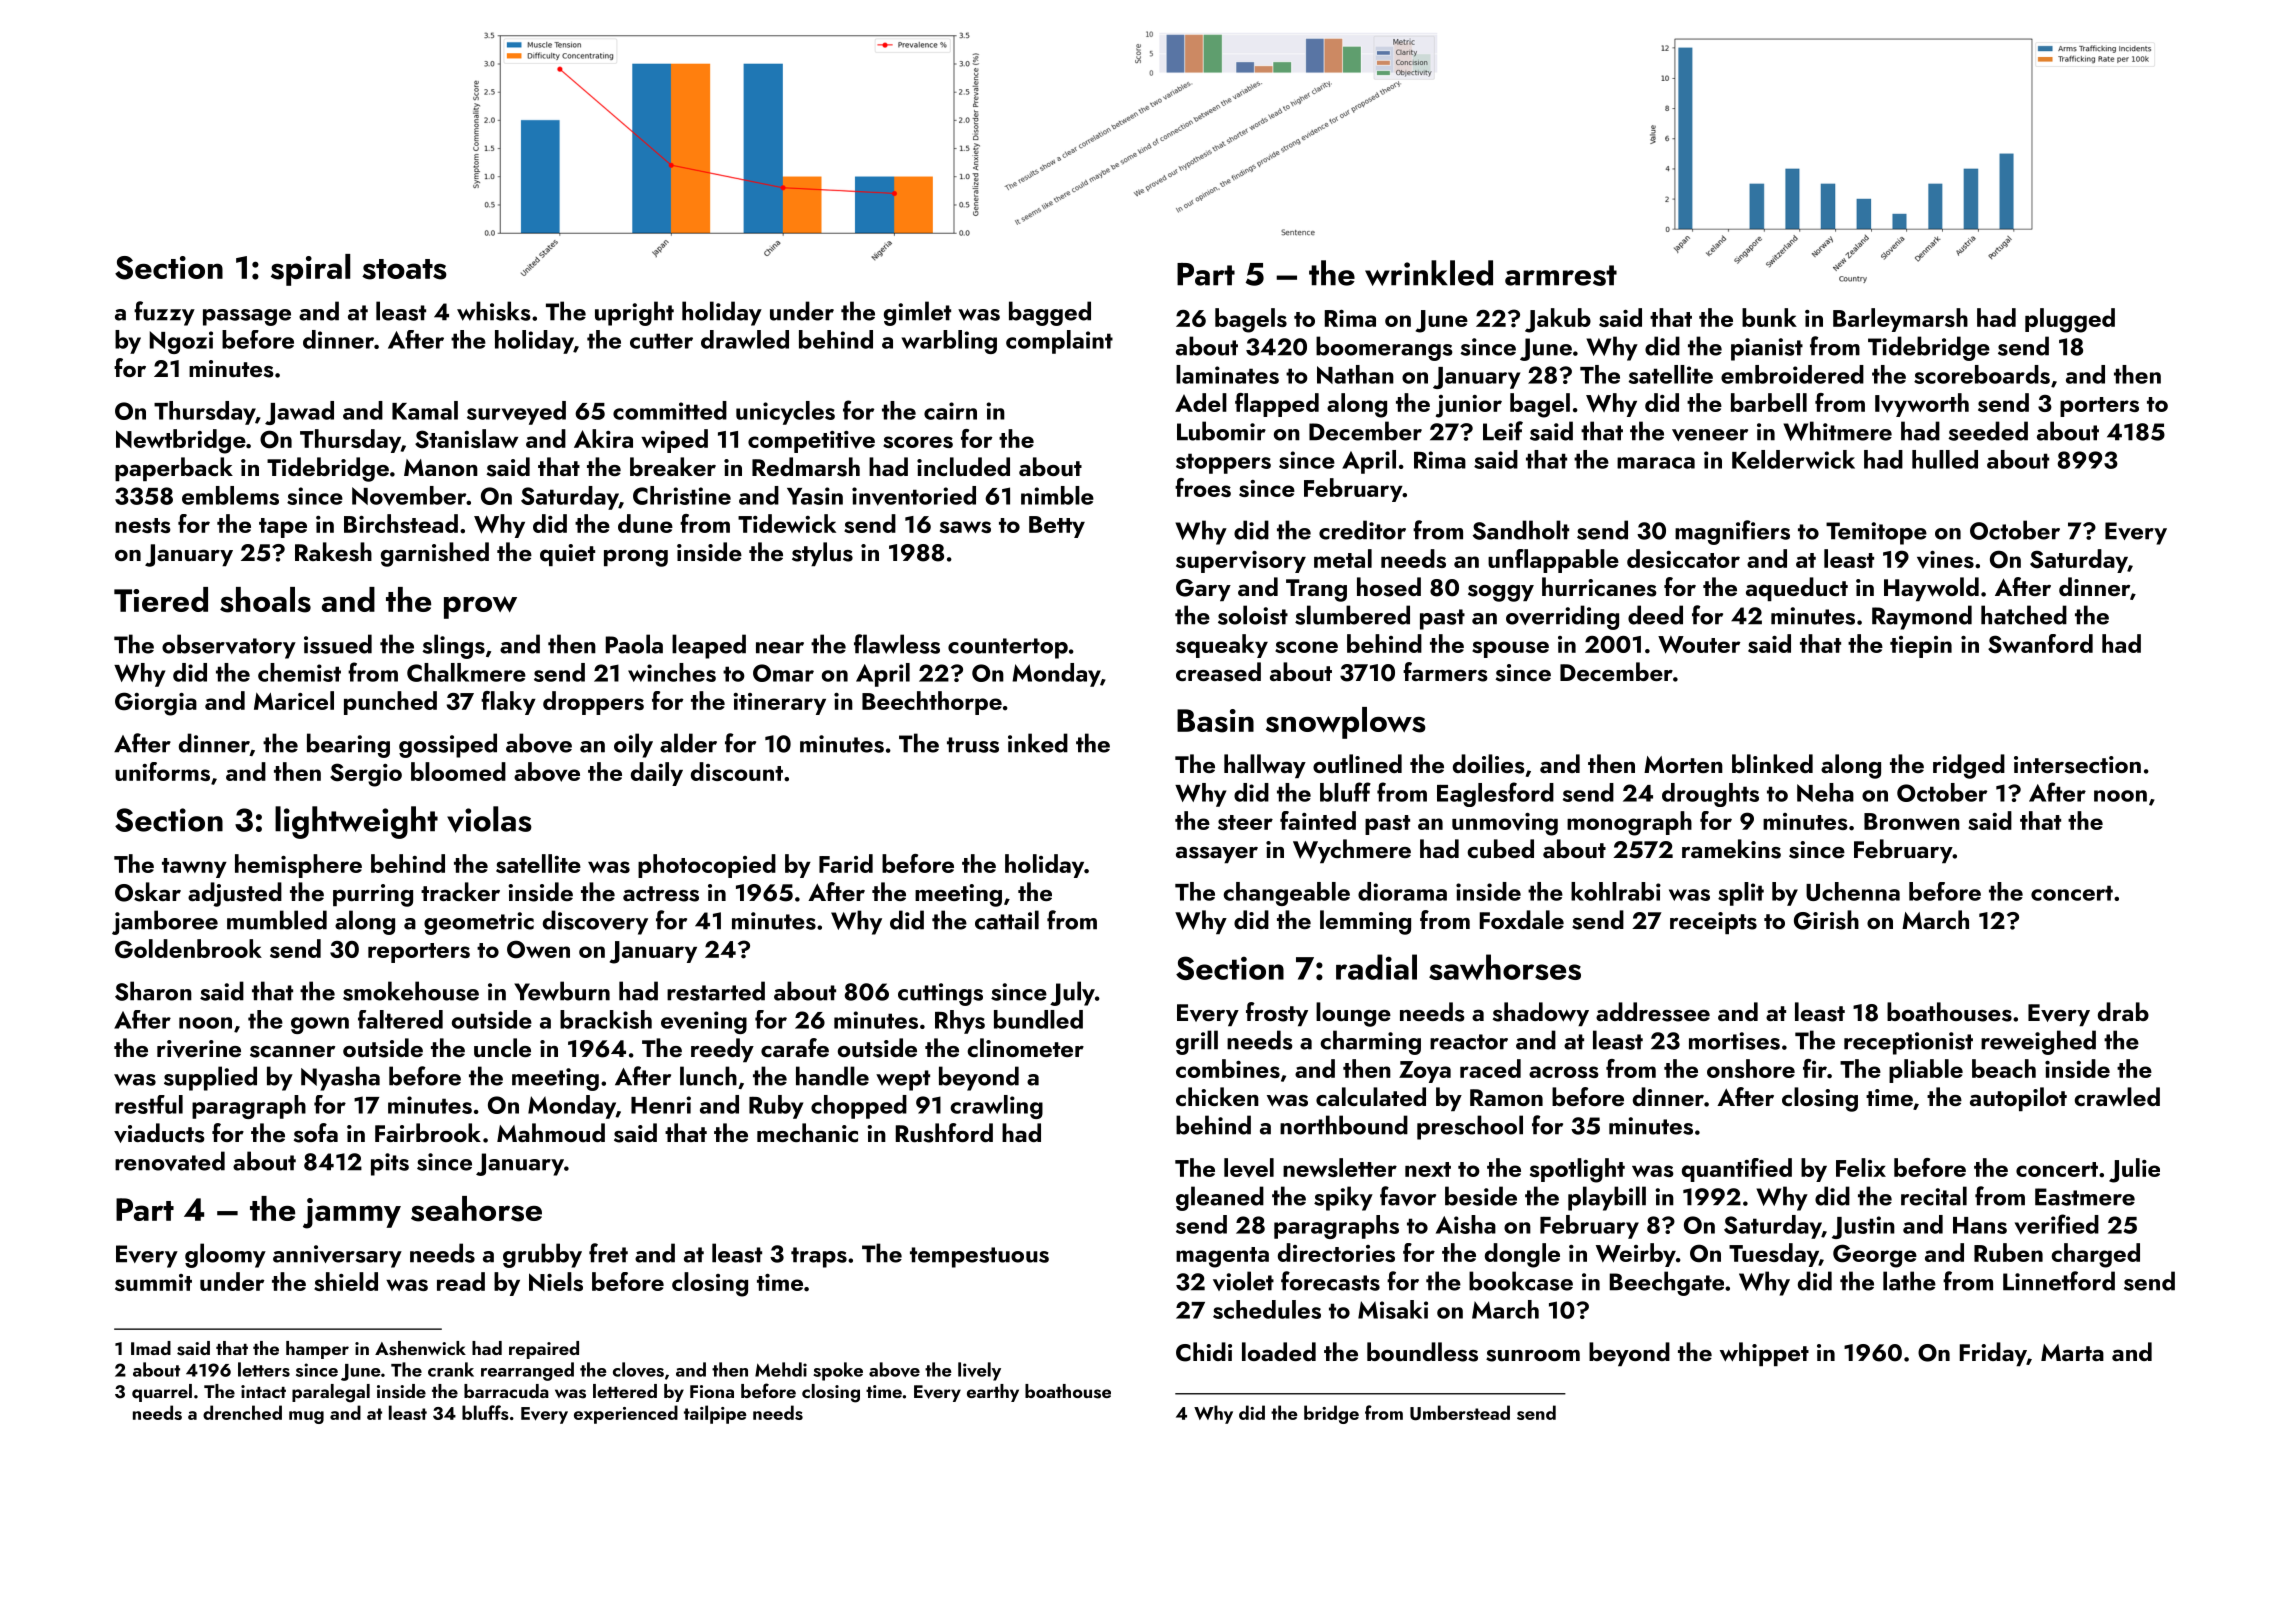 The image size is (2292, 1620). I want to click on addressee, so click(1653, 1012).
